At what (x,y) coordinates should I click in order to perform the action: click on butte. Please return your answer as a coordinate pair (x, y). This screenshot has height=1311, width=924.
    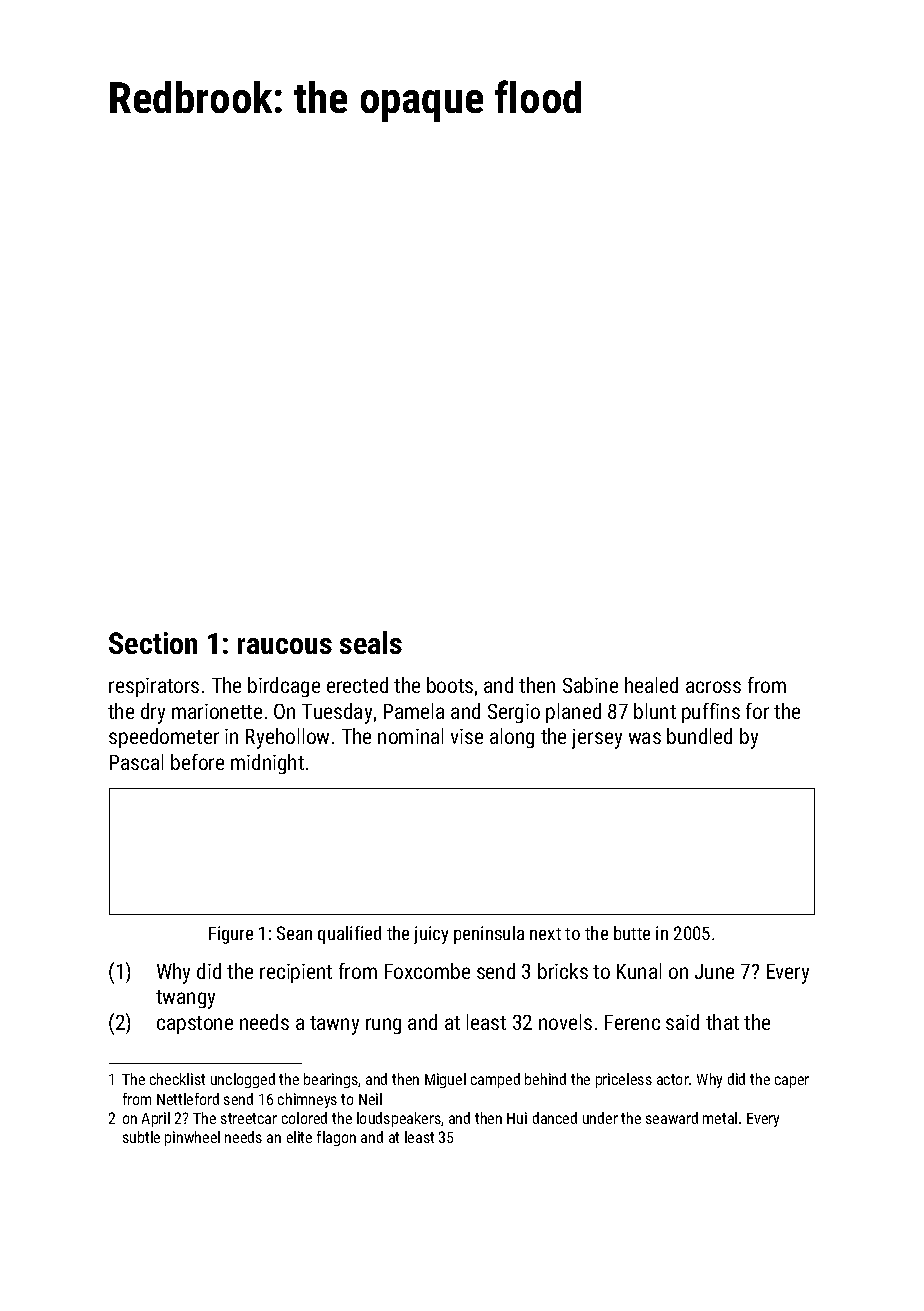
    Looking at the image, I should click on (632, 933).
